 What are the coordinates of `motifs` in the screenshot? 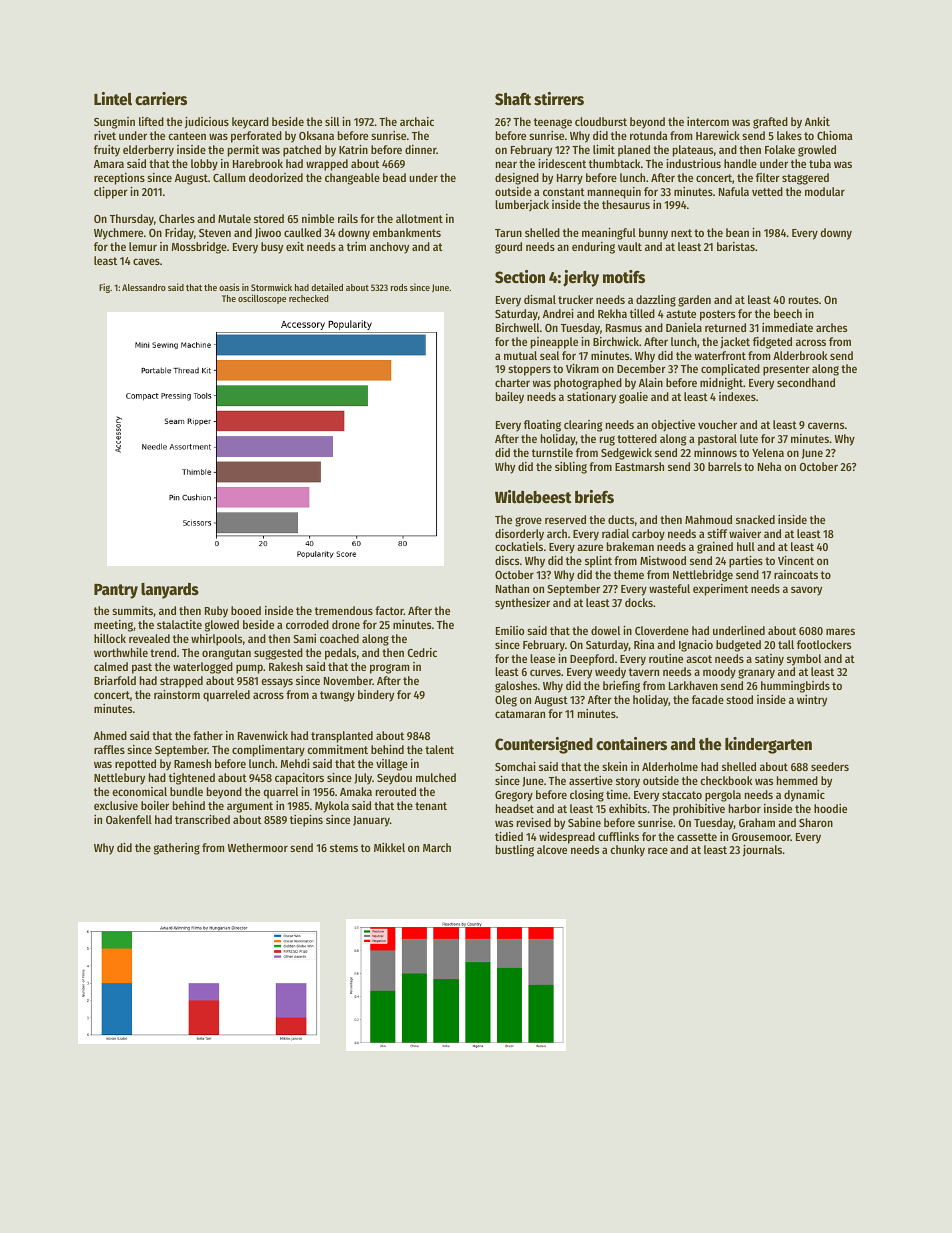 It's located at (624, 277).
